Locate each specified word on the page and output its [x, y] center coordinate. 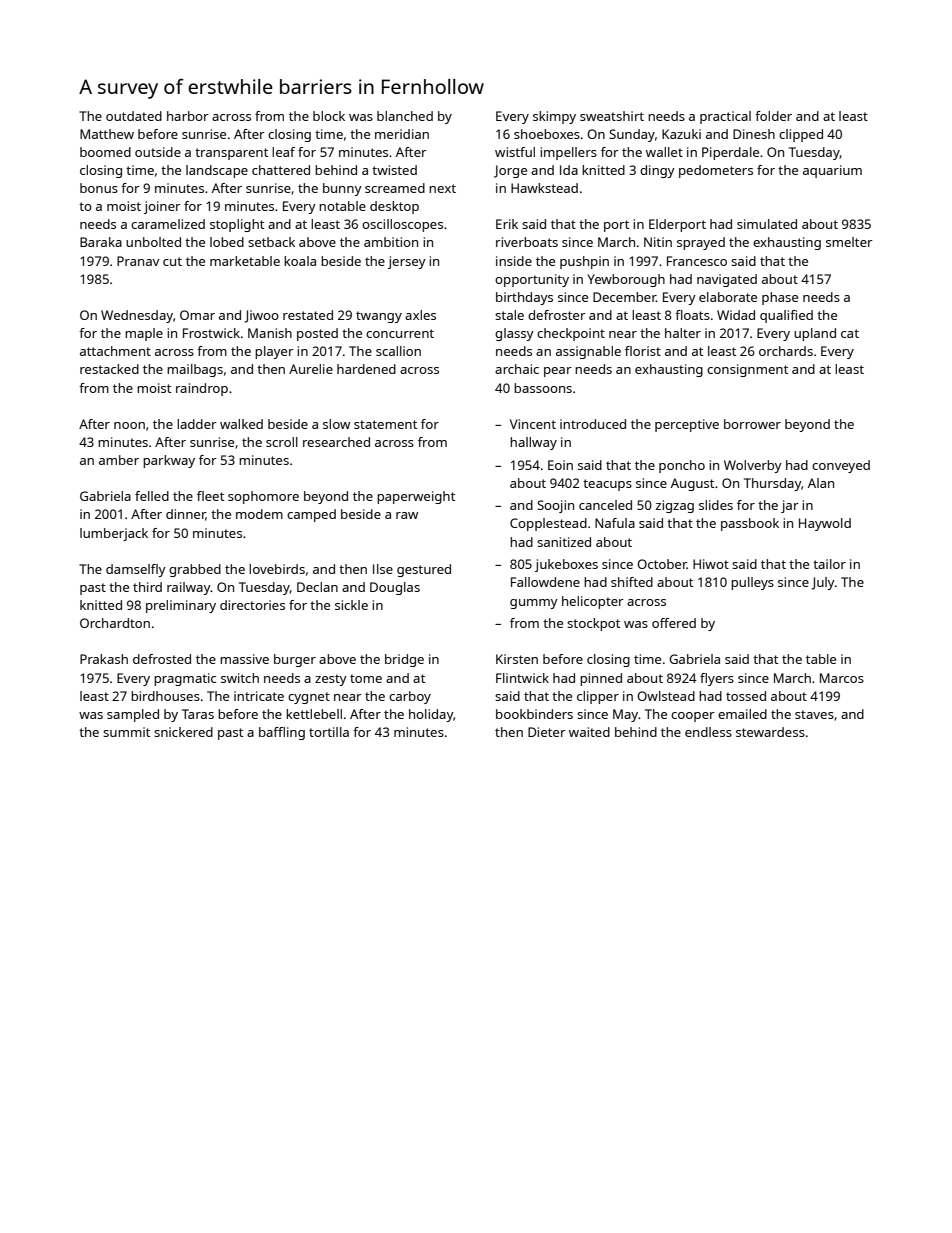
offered [674, 623]
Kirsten [517, 659]
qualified [786, 316]
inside [514, 261]
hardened [366, 369]
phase [780, 298]
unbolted [153, 242]
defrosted [162, 659]
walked [241, 424]
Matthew [107, 134]
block [329, 116]
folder [773, 116]
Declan [317, 587]
